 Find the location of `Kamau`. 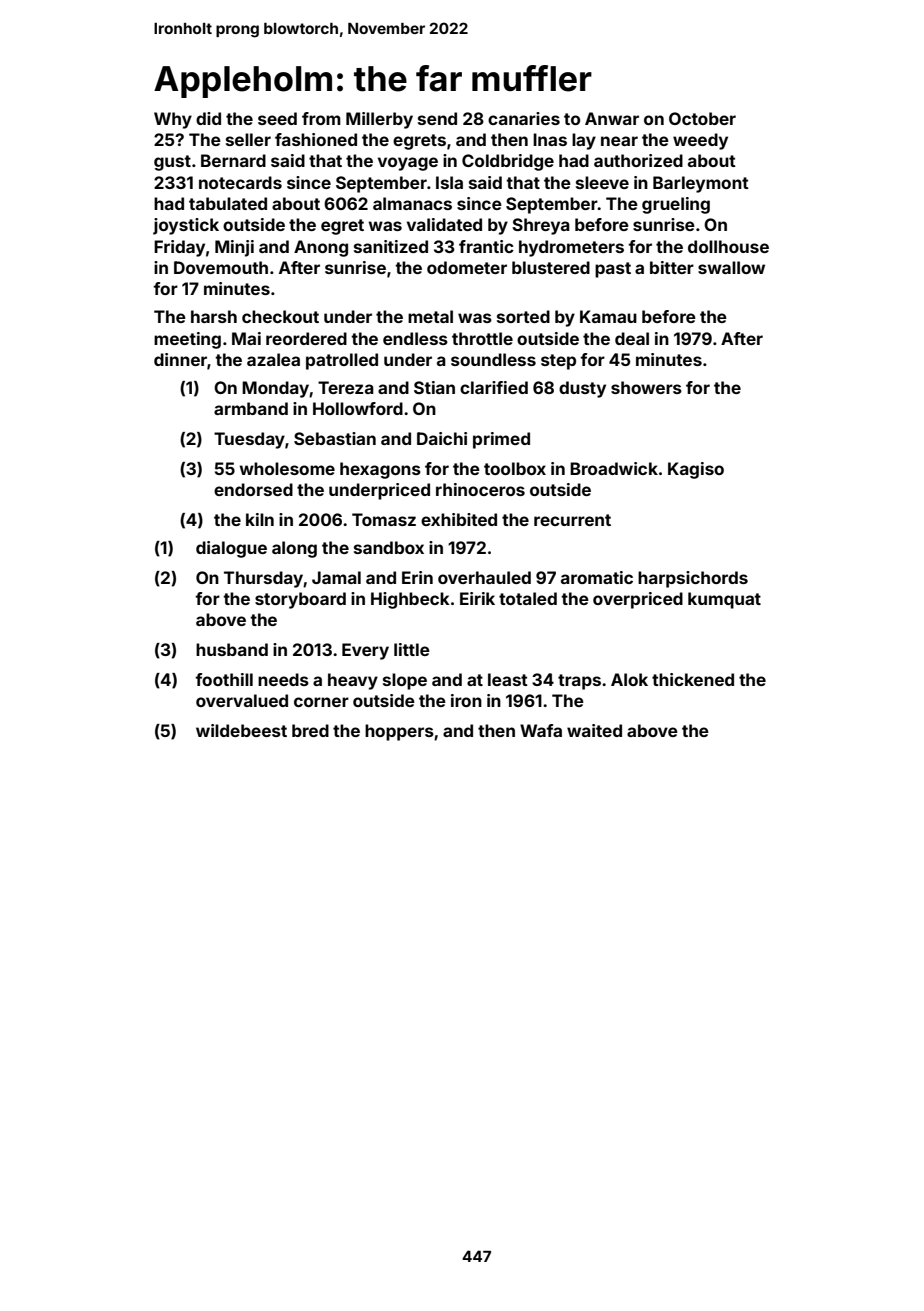

Kamau is located at coordinates (608, 316).
